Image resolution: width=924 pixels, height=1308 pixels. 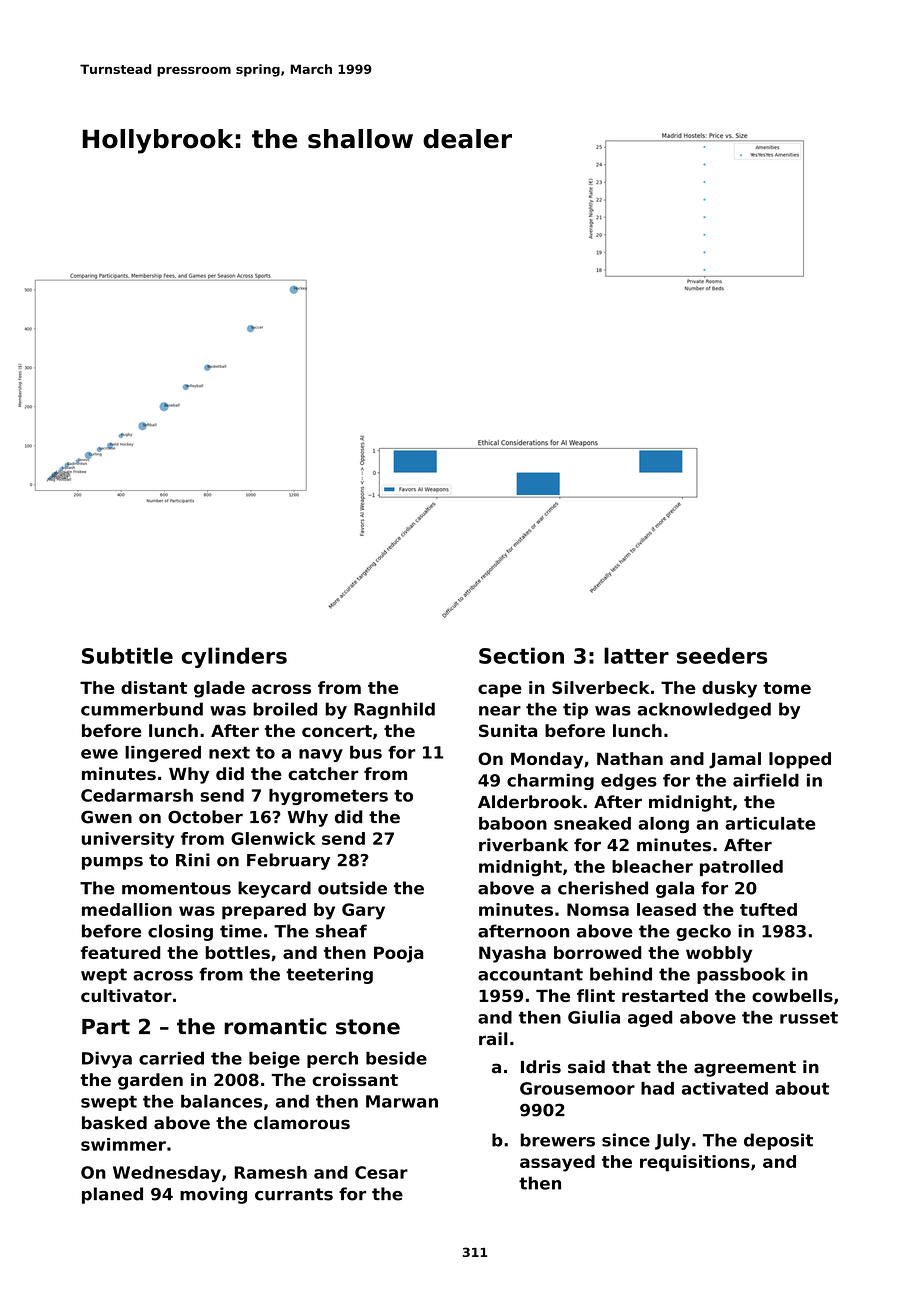 I want to click on cylinders, so click(x=234, y=657).
